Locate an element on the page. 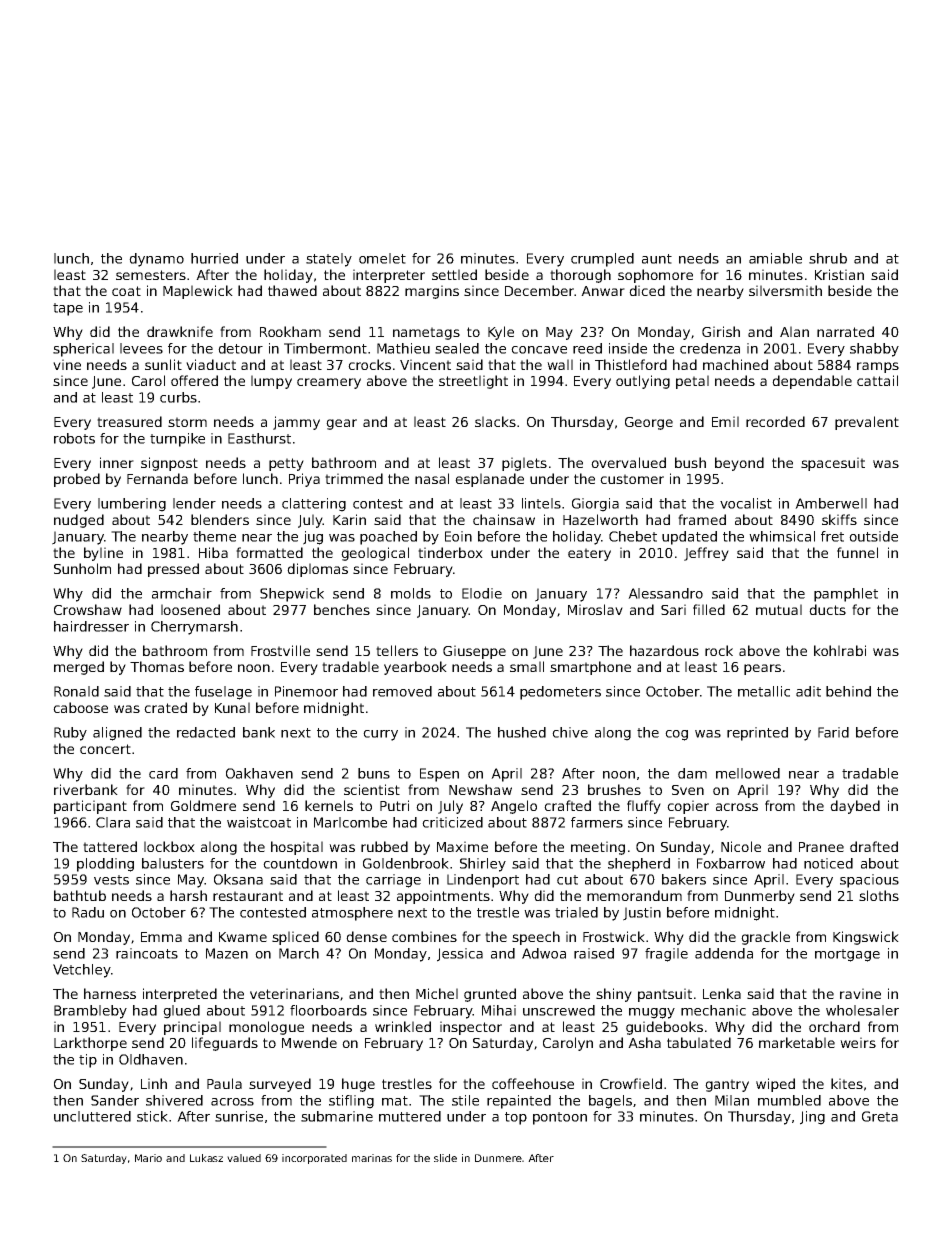 This page has height=1233, width=952. Kingswick is located at coordinates (866, 938).
